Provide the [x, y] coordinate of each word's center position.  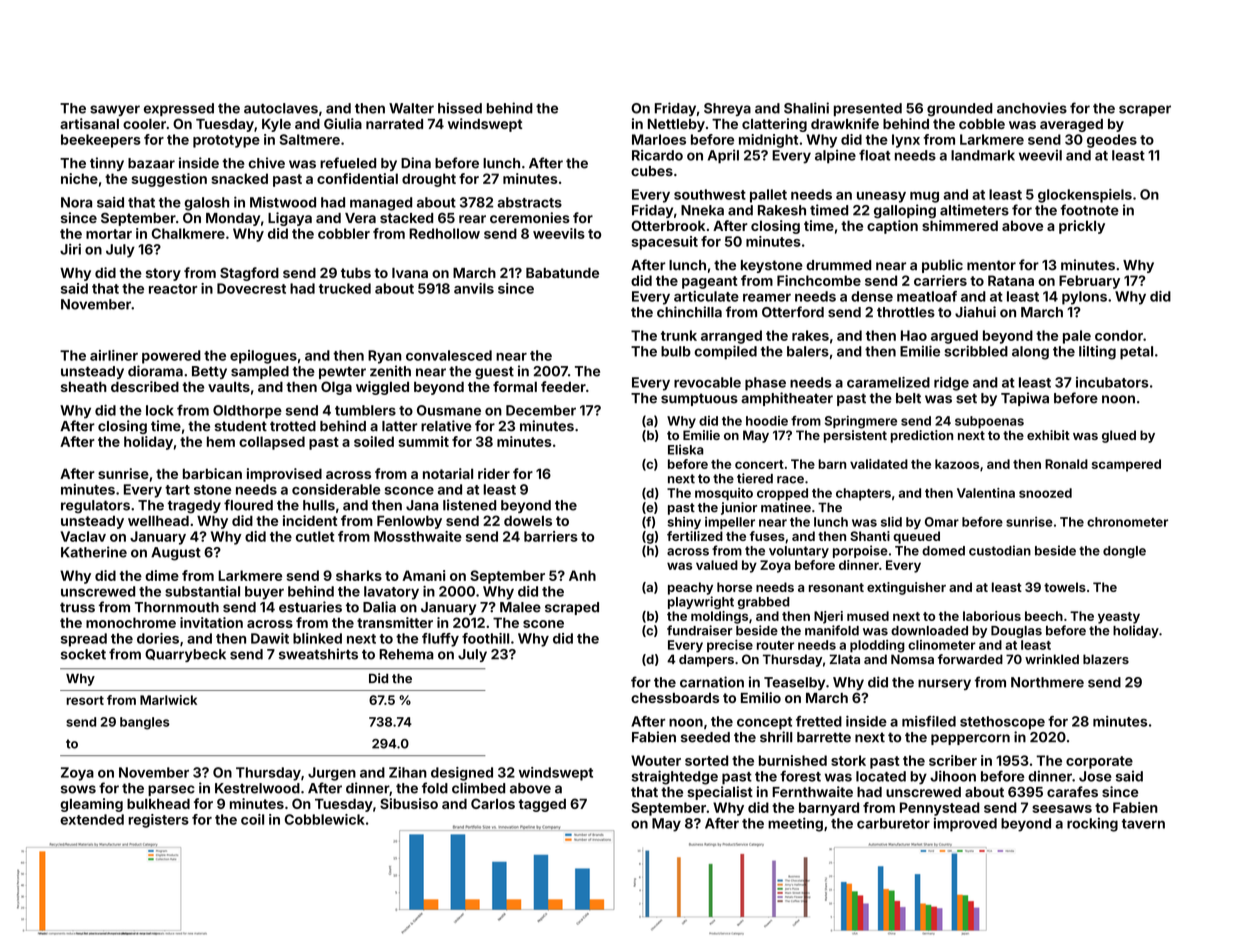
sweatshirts [318, 654]
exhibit [1048, 435]
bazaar [151, 163]
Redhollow [444, 233]
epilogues [263, 357]
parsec [171, 790]
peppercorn [970, 739]
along [1030, 353]
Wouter [656, 760]
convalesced [449, 355]
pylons [1084, 298]
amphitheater [787, 399]
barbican [212, 473]
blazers [1106, 659]
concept [764, 723]
